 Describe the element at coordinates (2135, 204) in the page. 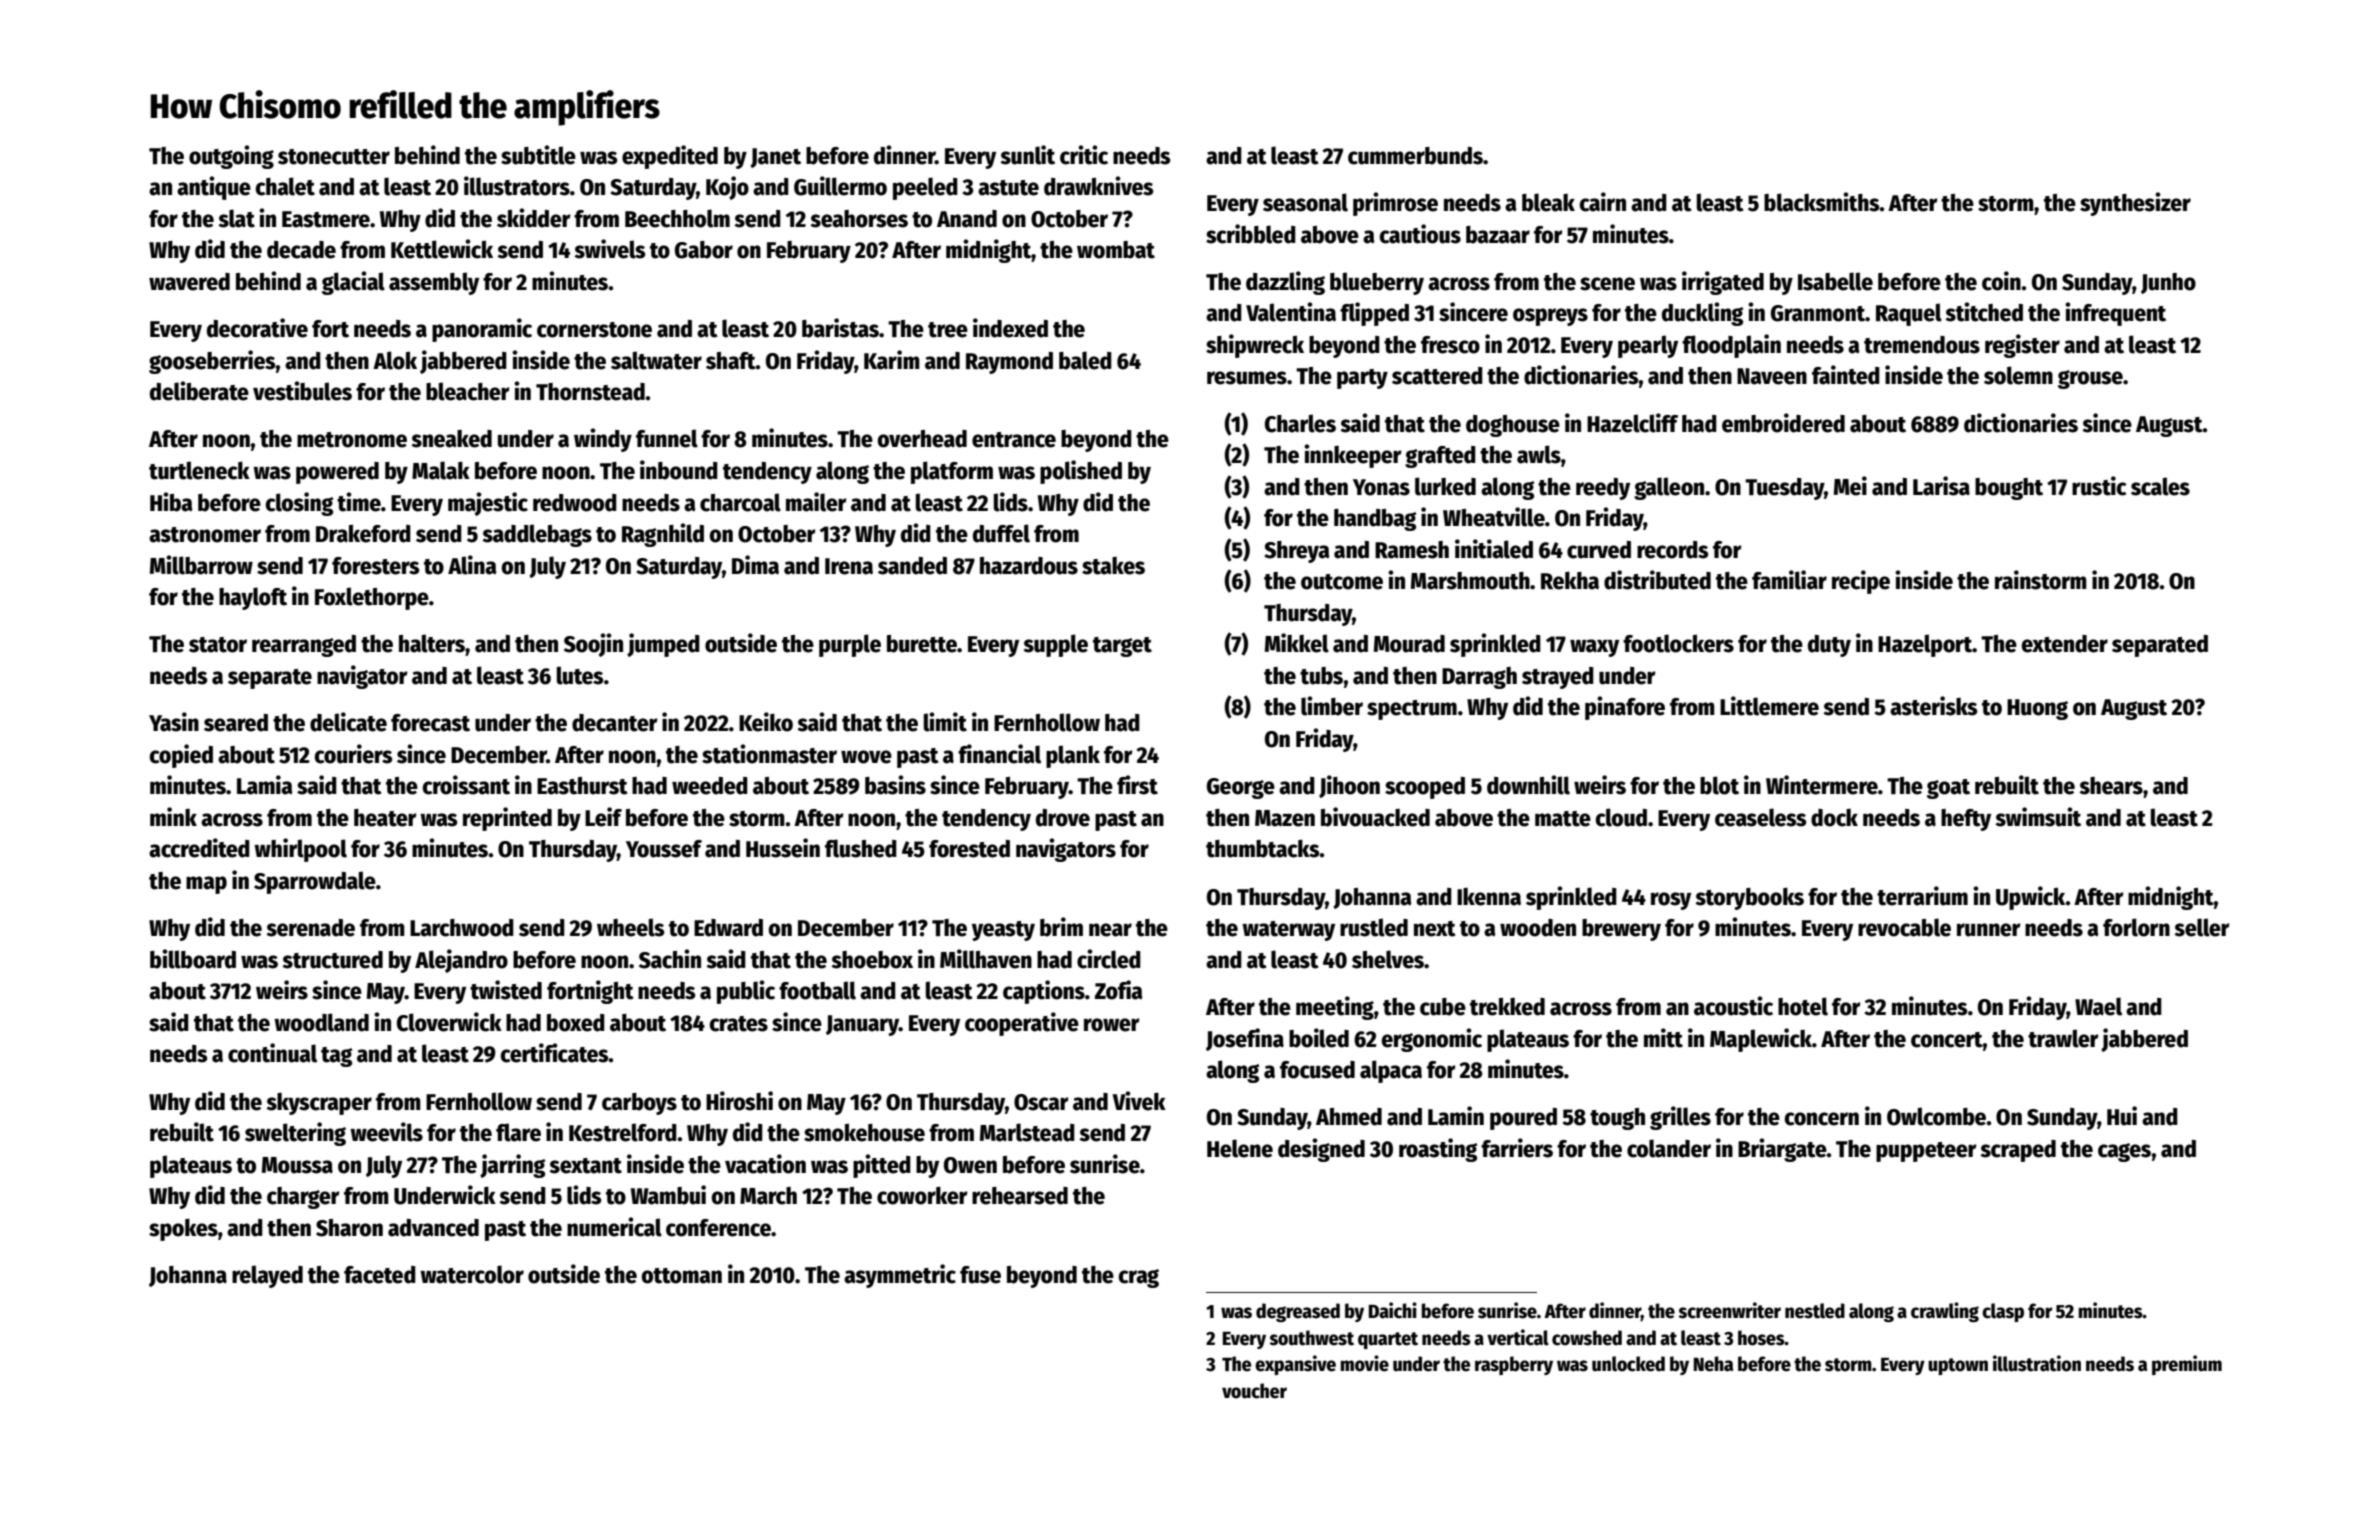

I see `synthesizer` at that location.
